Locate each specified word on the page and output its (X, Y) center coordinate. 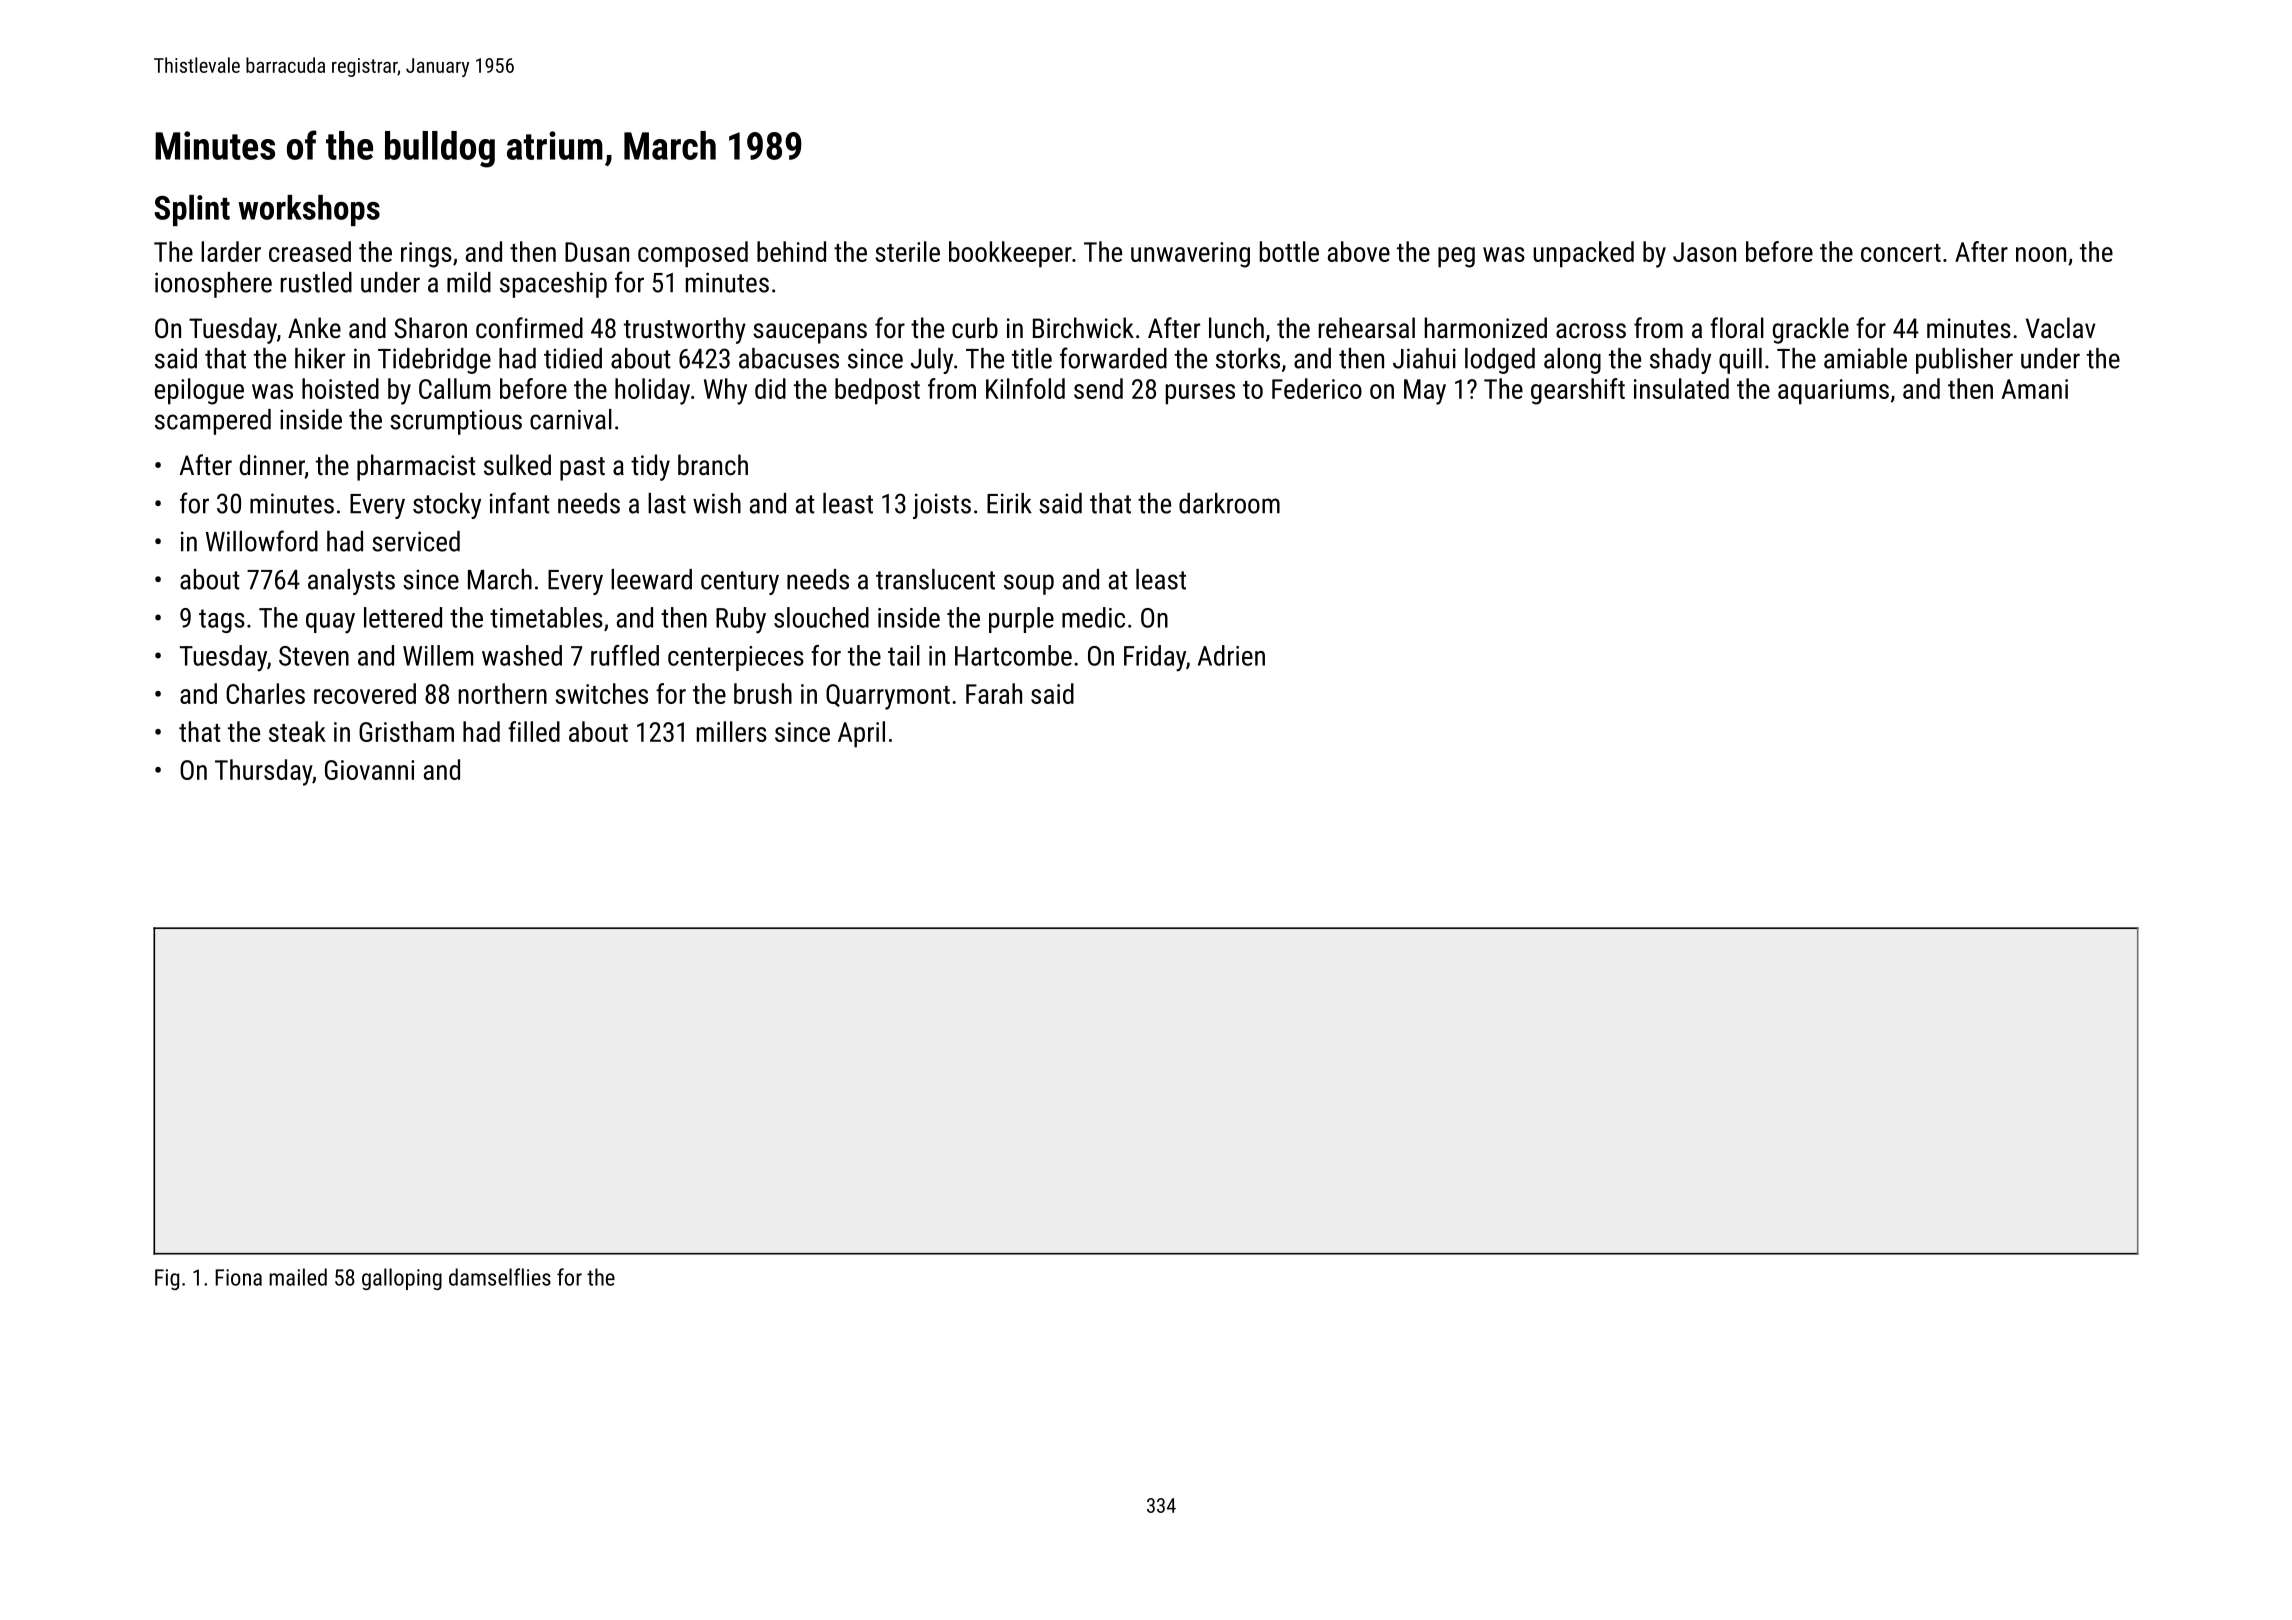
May (1425, 392)
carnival (571, 419)
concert (1901, 253)
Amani (2035, 389)
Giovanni (369, 770)
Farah (994, 693)
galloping (402, 1279)
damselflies (500, 1277)
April (861, 734)
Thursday (263, 772)
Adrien (1231, 655)
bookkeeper (1010, 254)
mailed (298, 1277)
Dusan (597, 252)
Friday (1155, 658)
